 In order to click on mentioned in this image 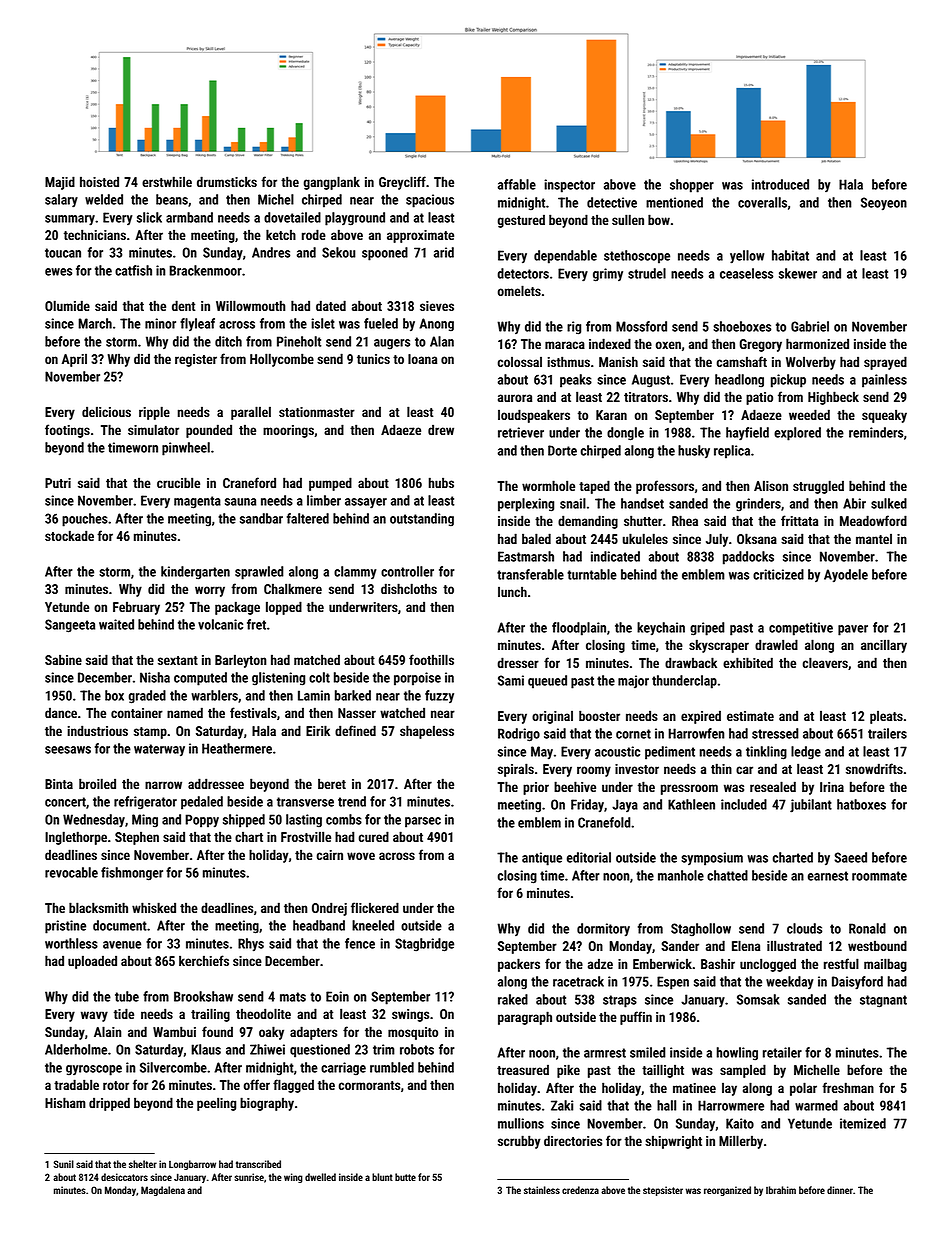, I will do `click(674, 202)`.
